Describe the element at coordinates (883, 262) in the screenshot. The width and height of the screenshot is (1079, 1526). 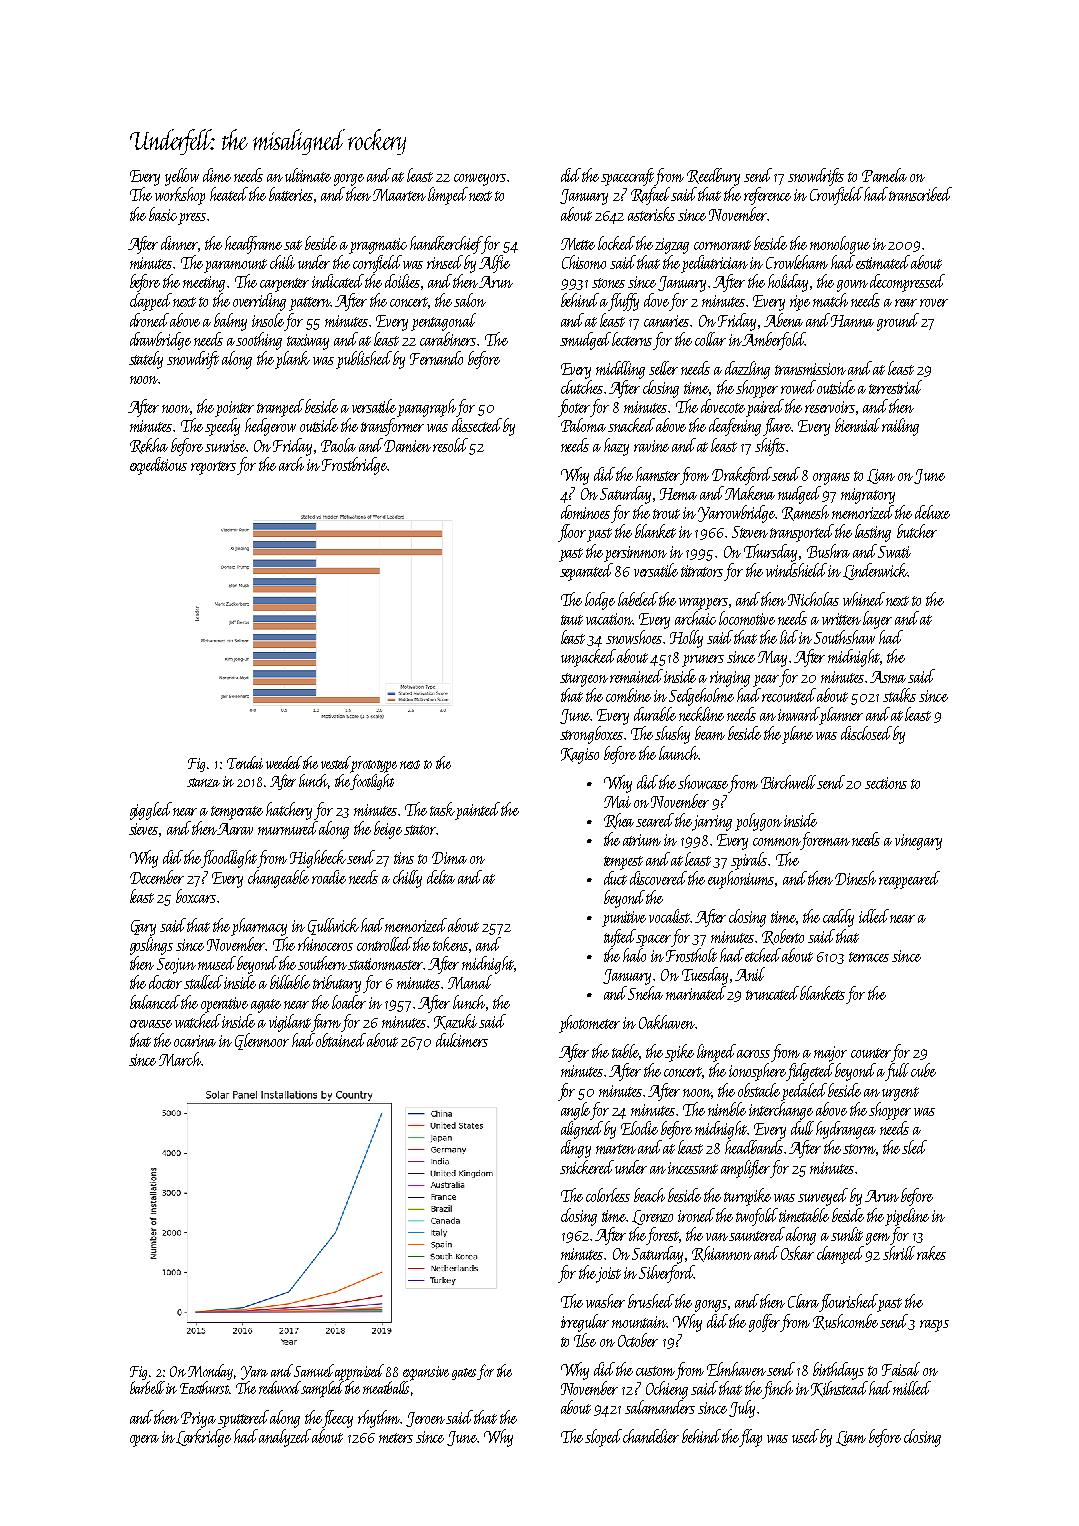
I see `estimated` at that location.
